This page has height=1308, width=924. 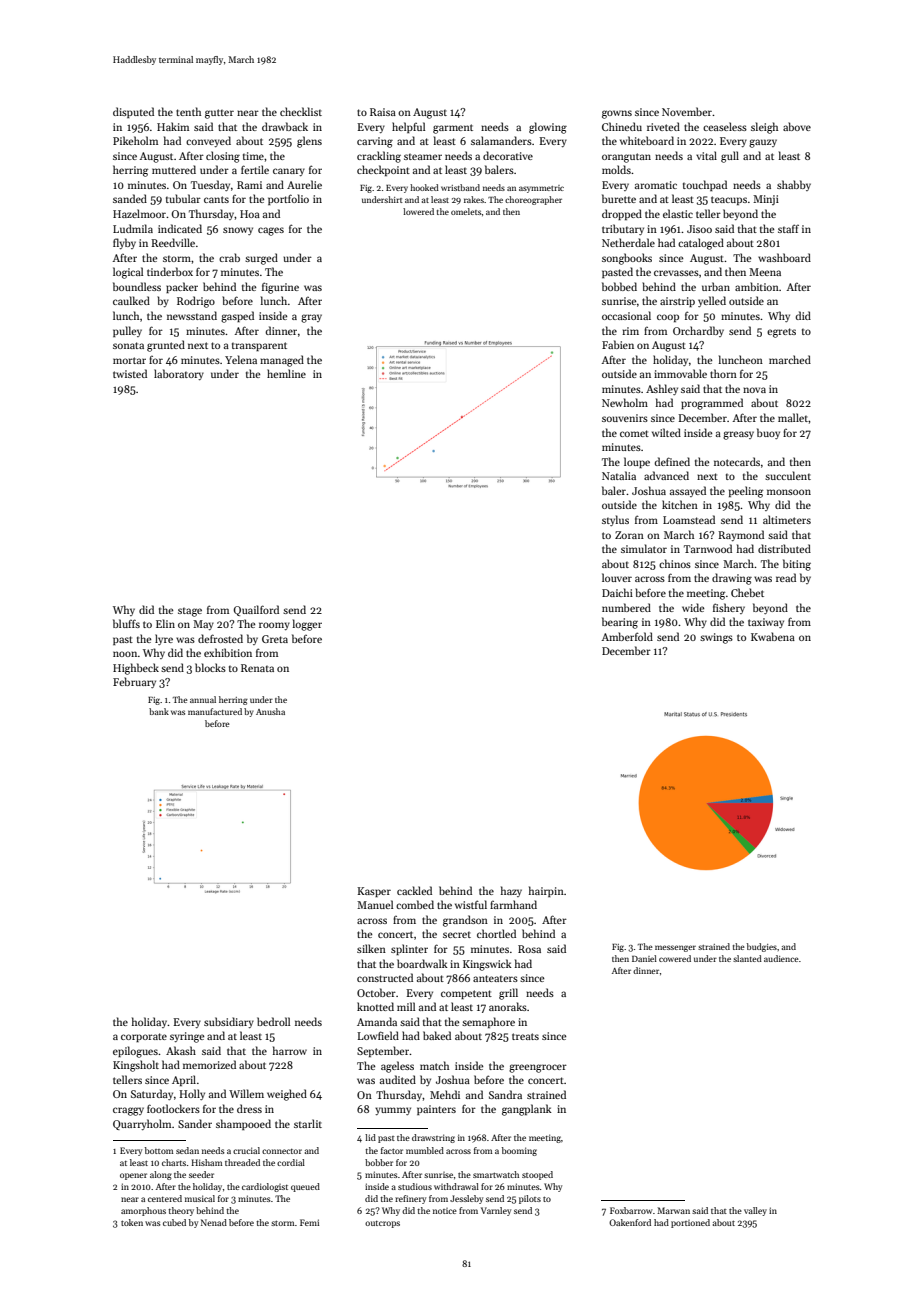 What do you see at coordinates (132, 1222) in the page?
I see `token` at bounding box center [132, 1222].
